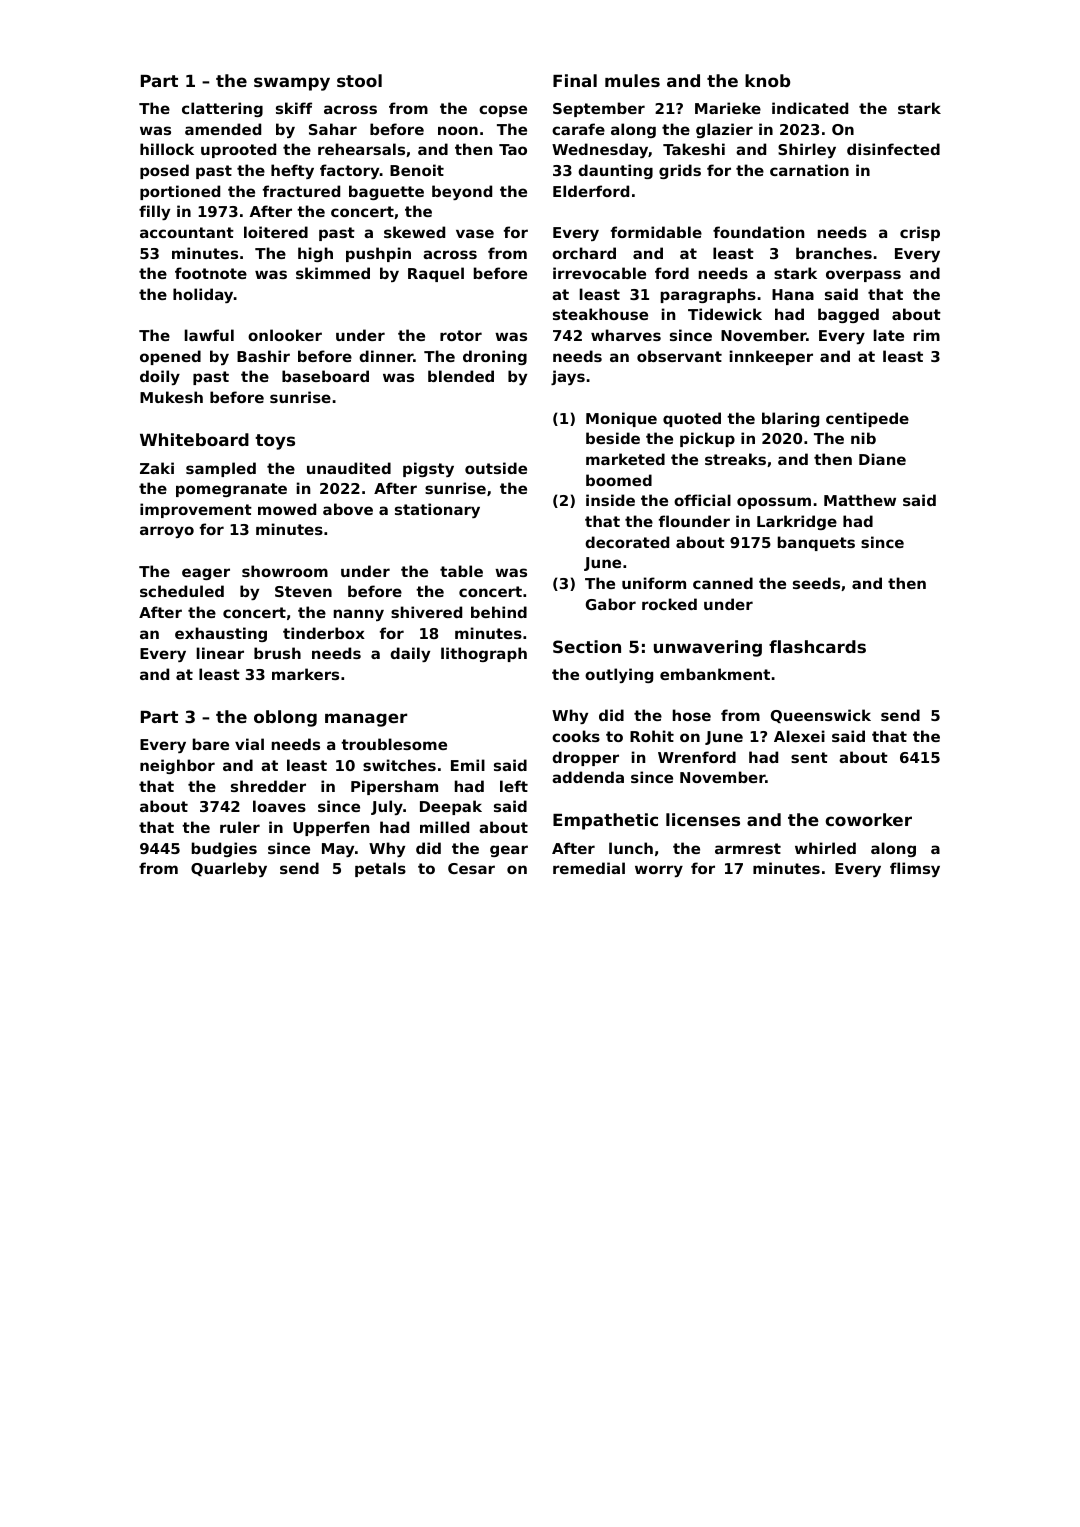 The image size is (1080, 1527). Describe the element at coordinates (758, 232) in the screenshot. I see `foundation` at that location.
